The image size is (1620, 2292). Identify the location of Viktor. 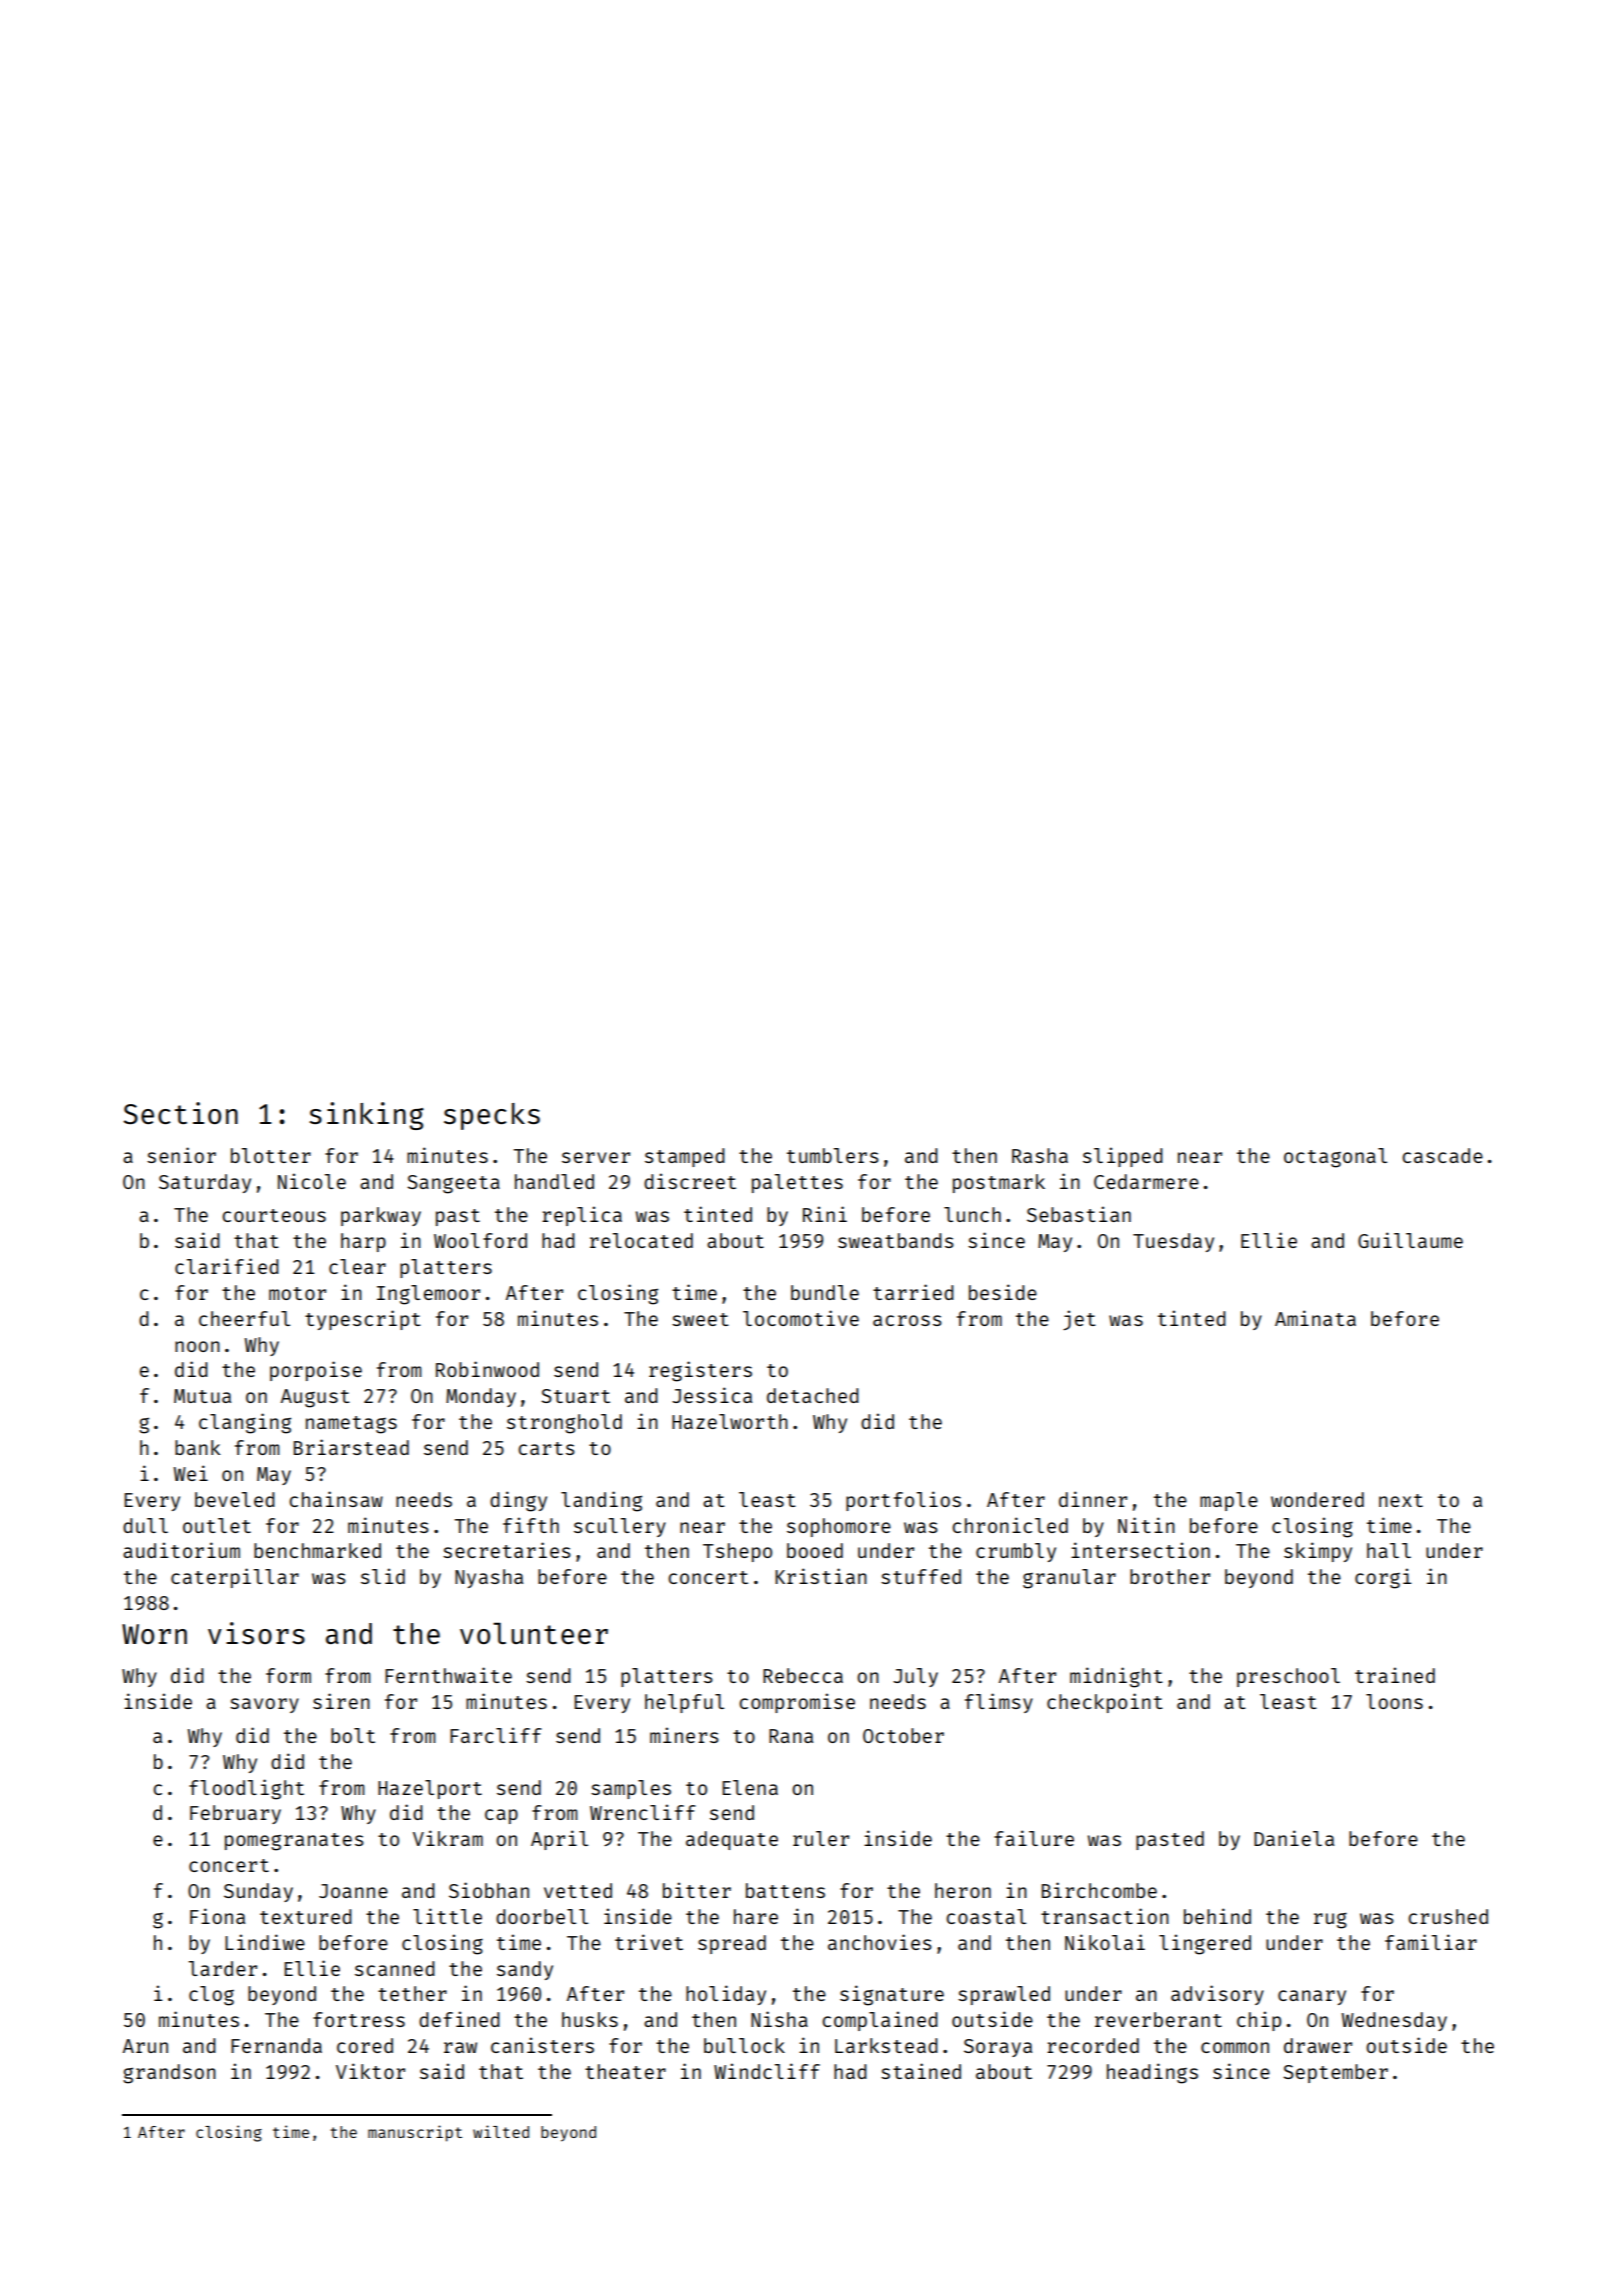
(370, 2071).
